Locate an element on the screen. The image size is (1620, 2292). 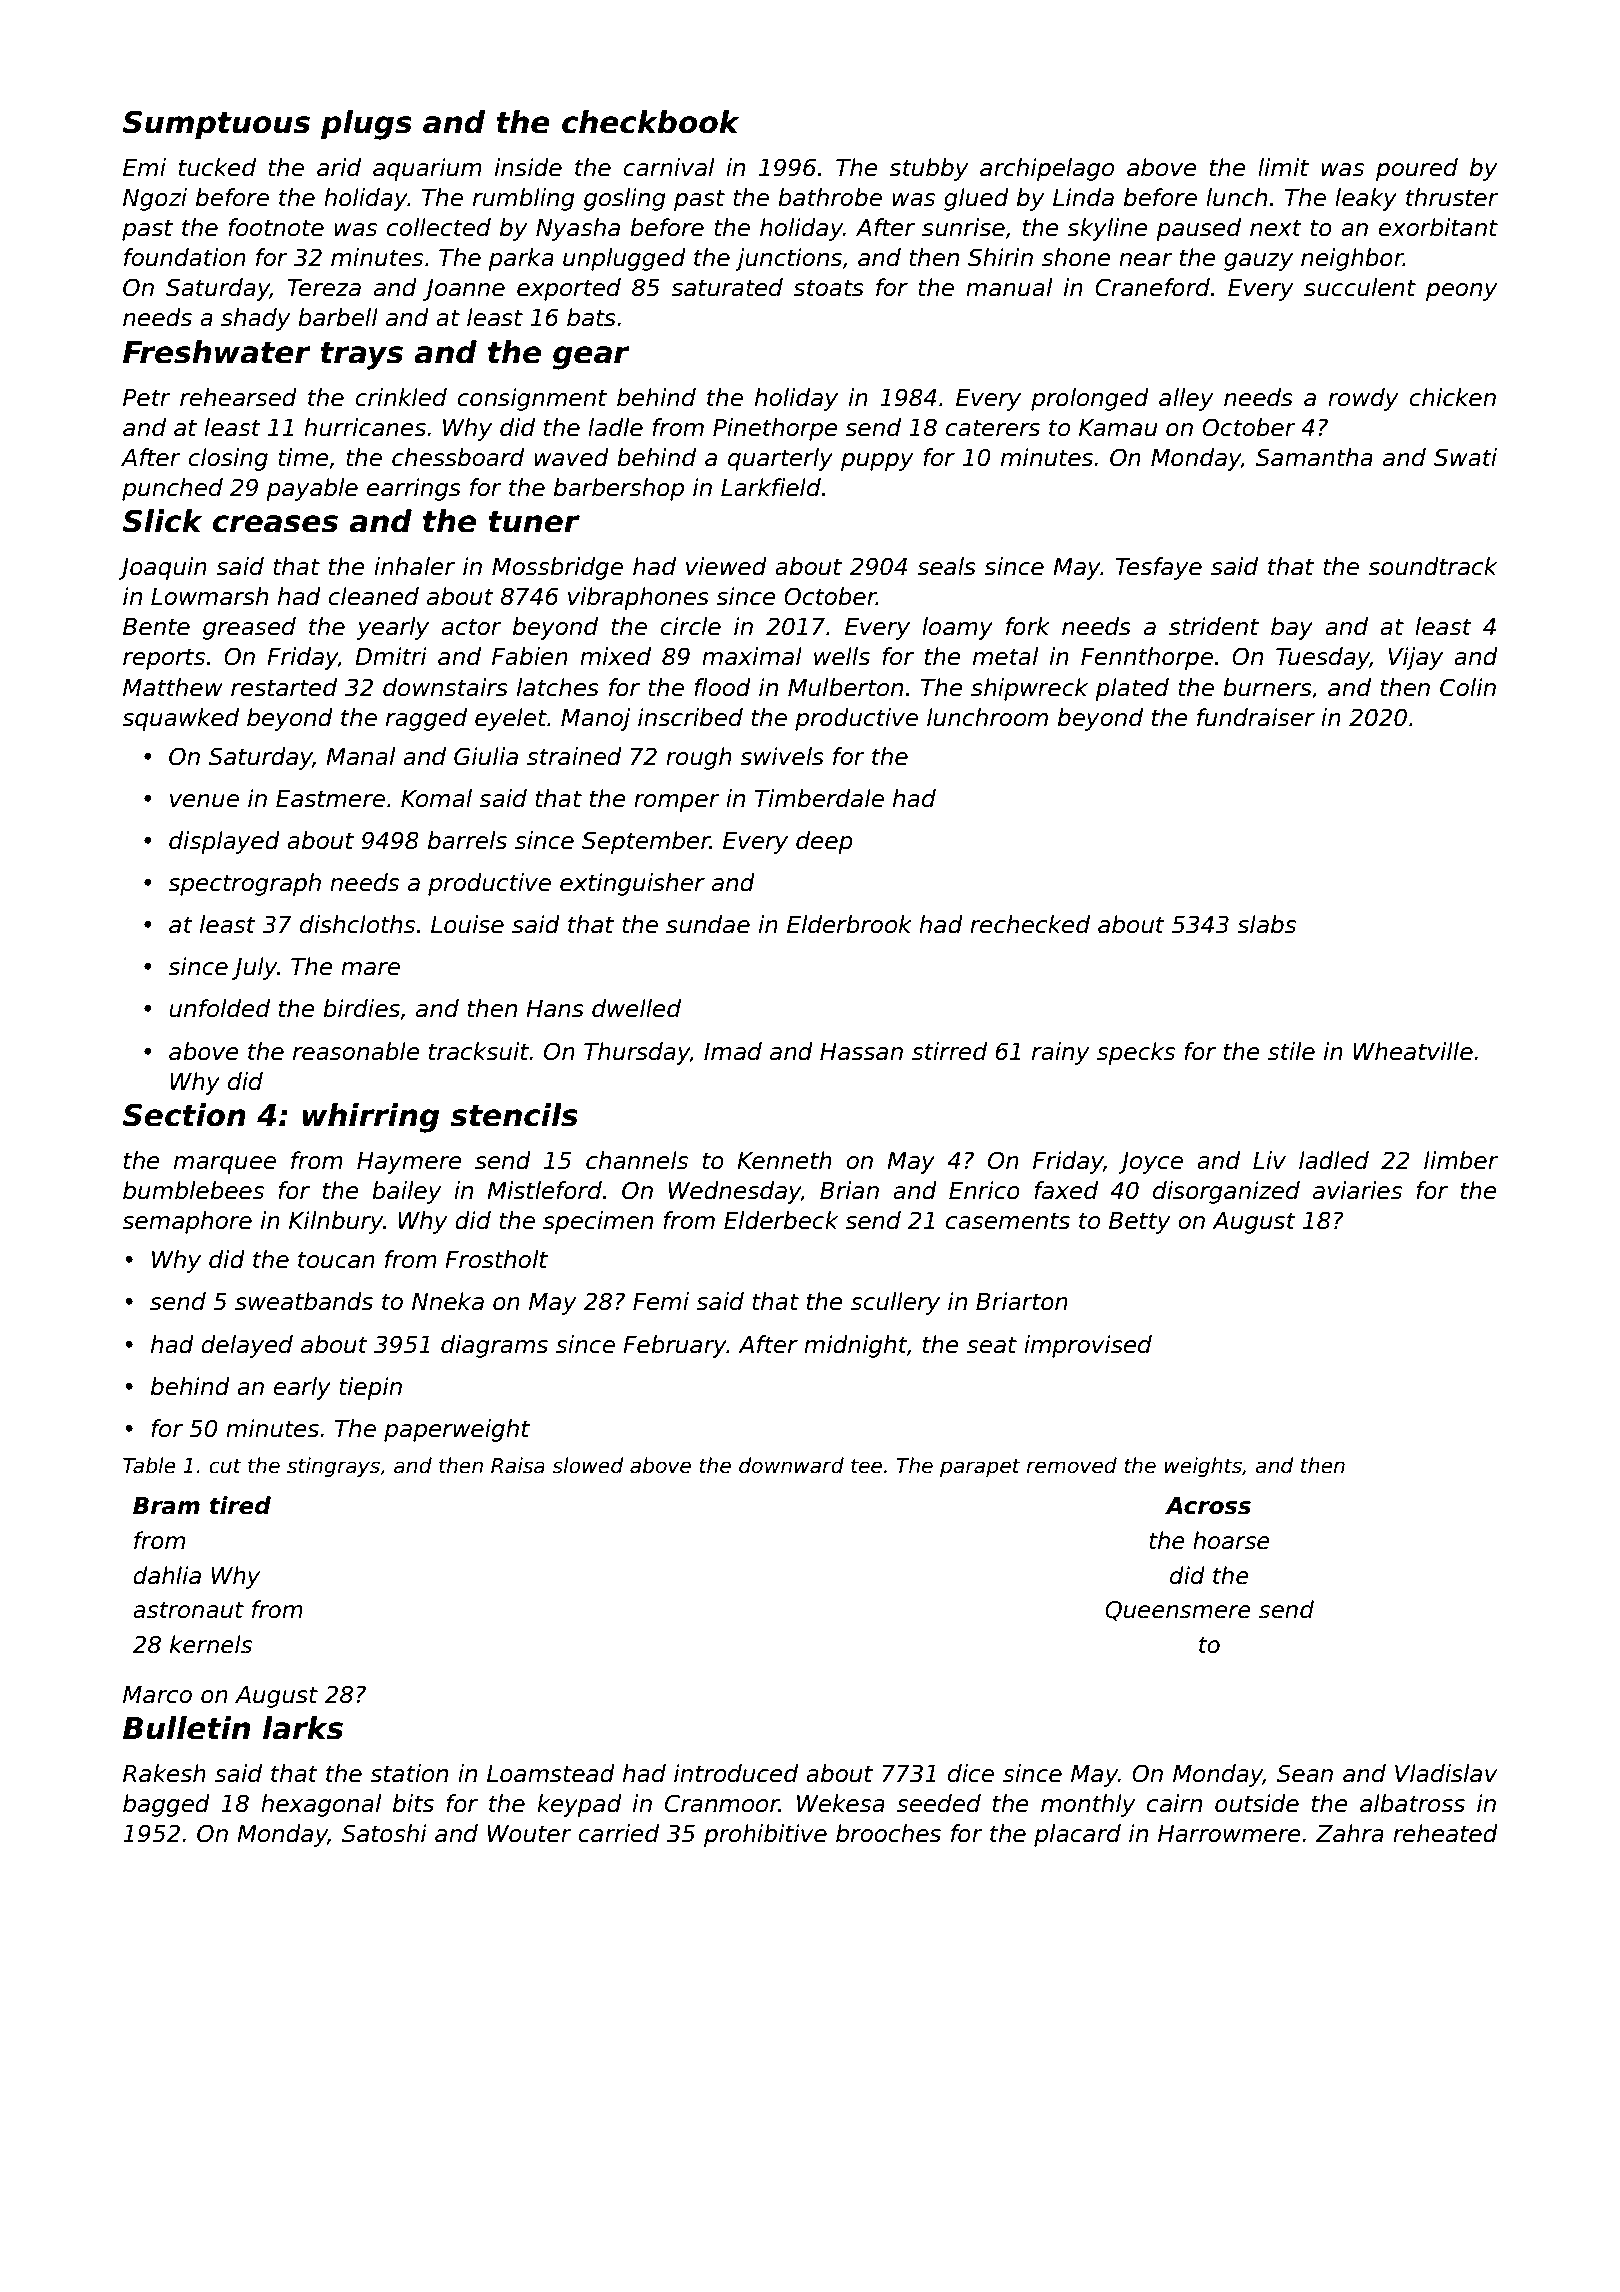
Freshwater is located at coordinates (217, 352).
